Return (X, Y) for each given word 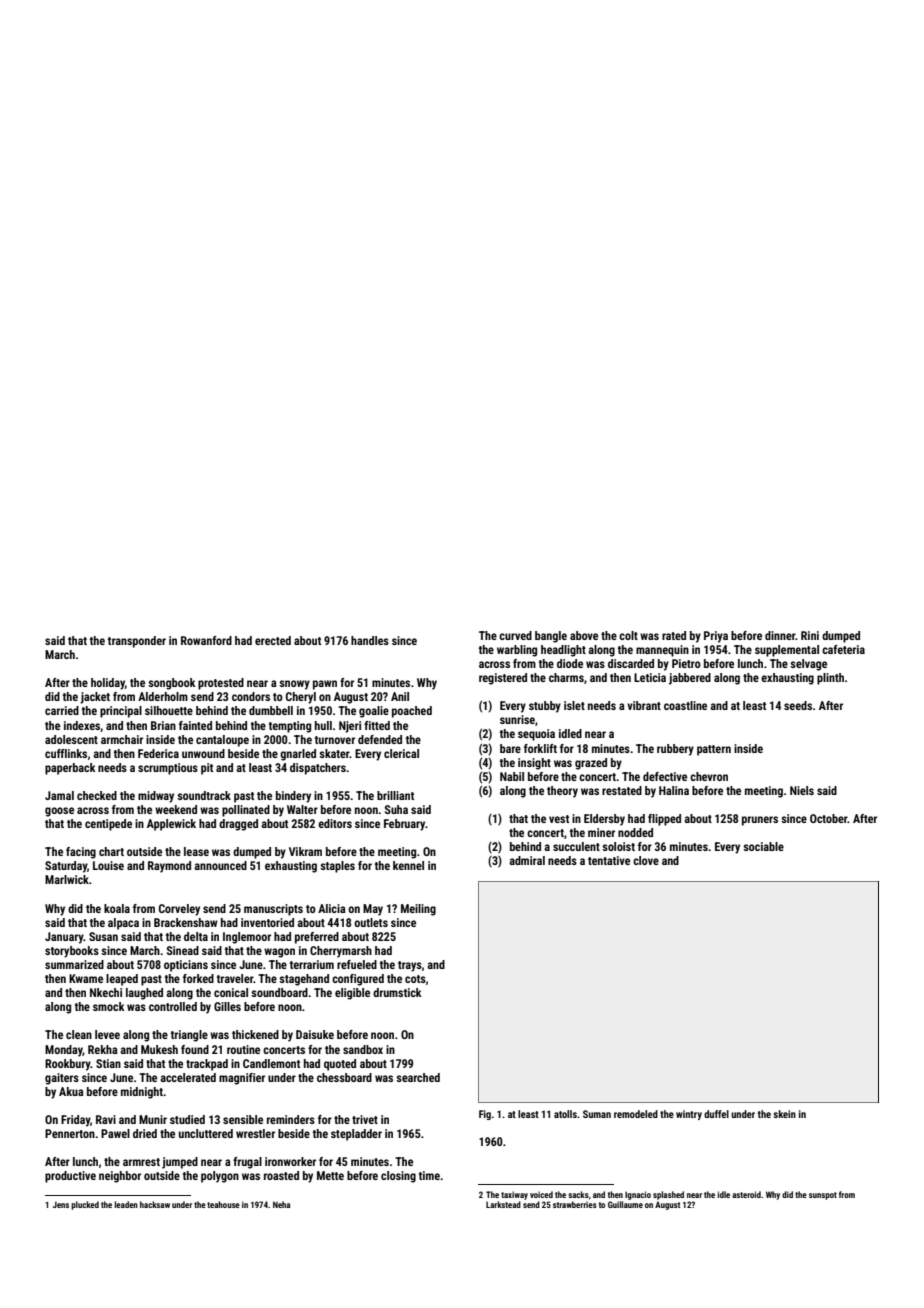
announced (220, 865)
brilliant (395, 795)
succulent (576, 846)
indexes (82, 725)
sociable (763, 846)
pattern (714, 750)
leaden (126, 1204)
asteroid (746, 1194)
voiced (541, 1194)
